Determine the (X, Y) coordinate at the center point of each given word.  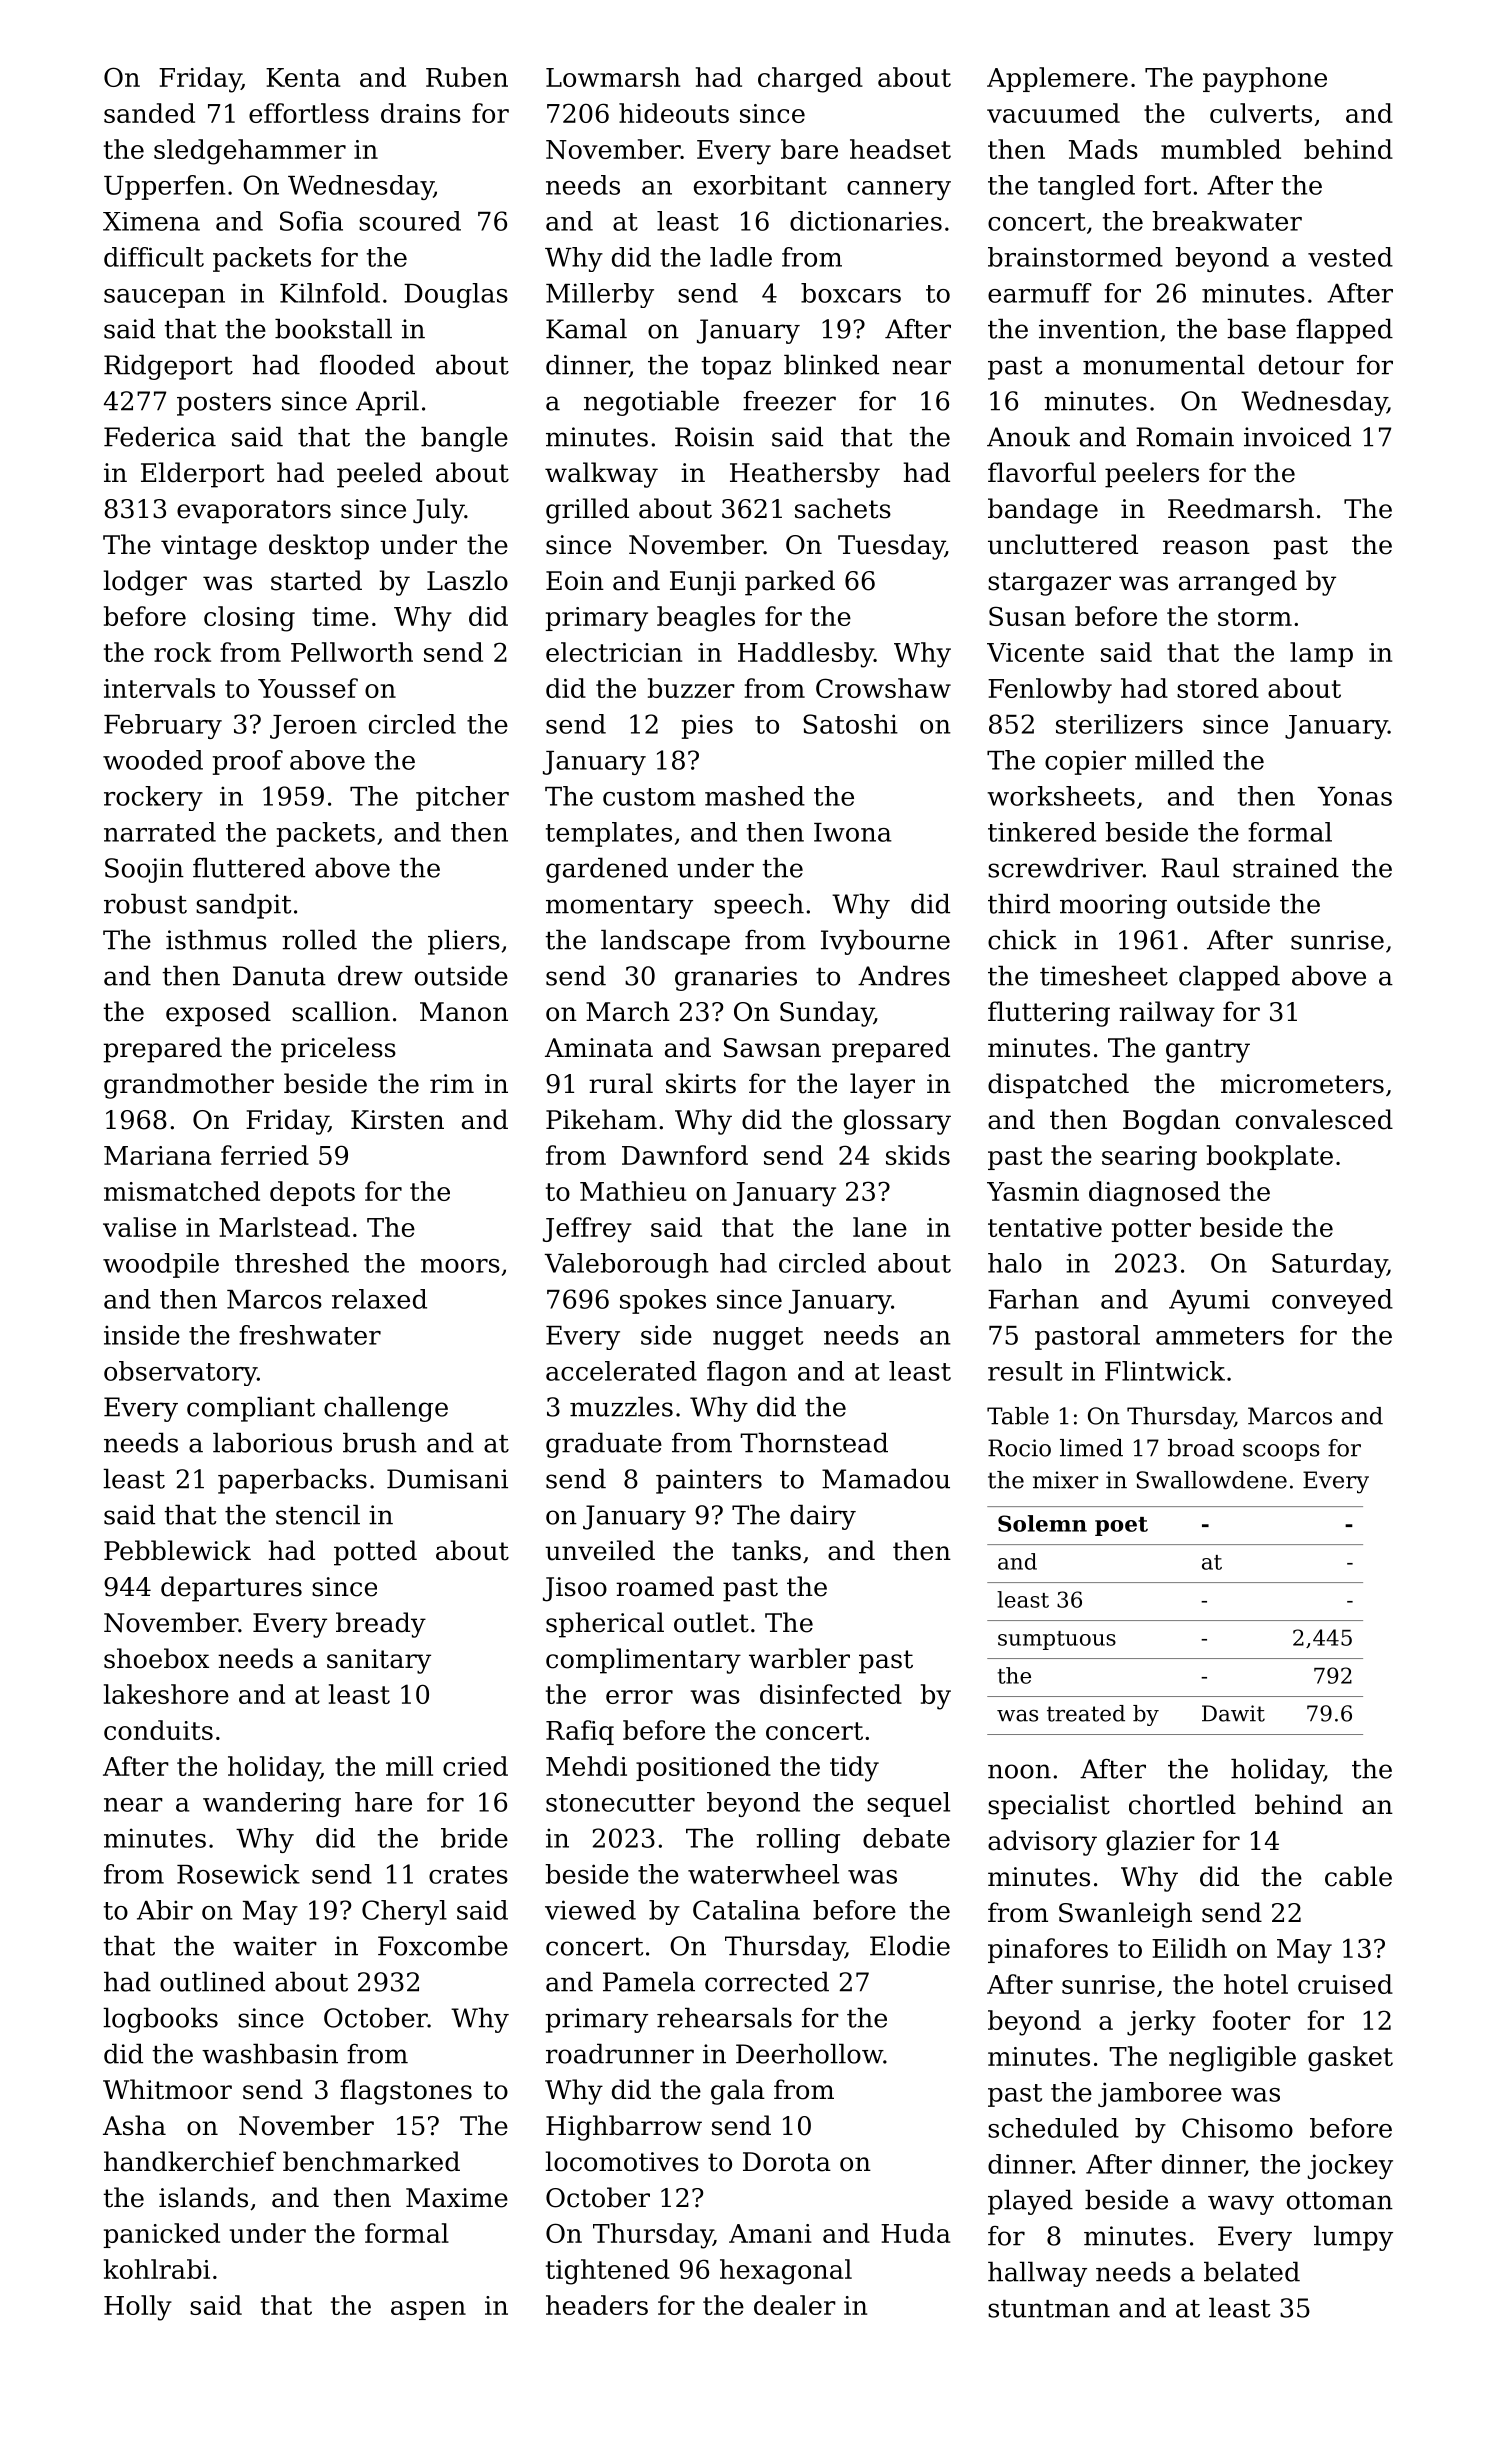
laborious (272, 1442)
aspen (428, 2310)
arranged (1238, 583)
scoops (1281, 1452)
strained (1286, 867)
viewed (590, 1910)
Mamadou (886, 1478)
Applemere (1057, 79)
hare (383, 1802)
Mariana (157, 1155)
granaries (736, 978)
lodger (145, 583)
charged (810, 80)
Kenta (303, 77)
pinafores (1048, 1950)
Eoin (575, 581)
